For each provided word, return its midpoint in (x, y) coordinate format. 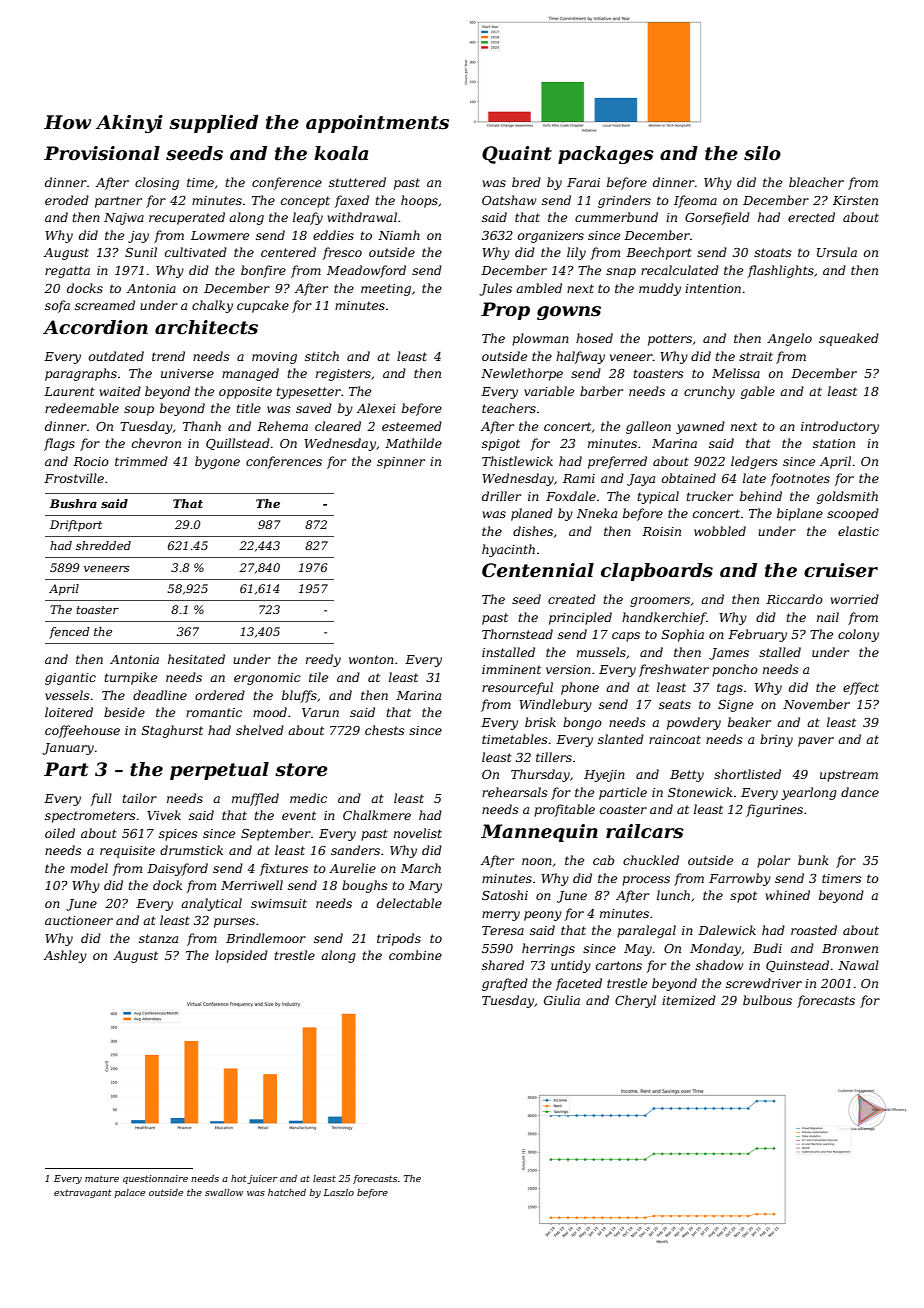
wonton (371, 659)
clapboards (657, 572)
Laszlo (339, 1192)
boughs (365, 886)
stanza (158, 938)
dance (860, 792)
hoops (419, 201)
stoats (773, 252)
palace (129, 1193)
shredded (103, 545)
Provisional (102, 153)
